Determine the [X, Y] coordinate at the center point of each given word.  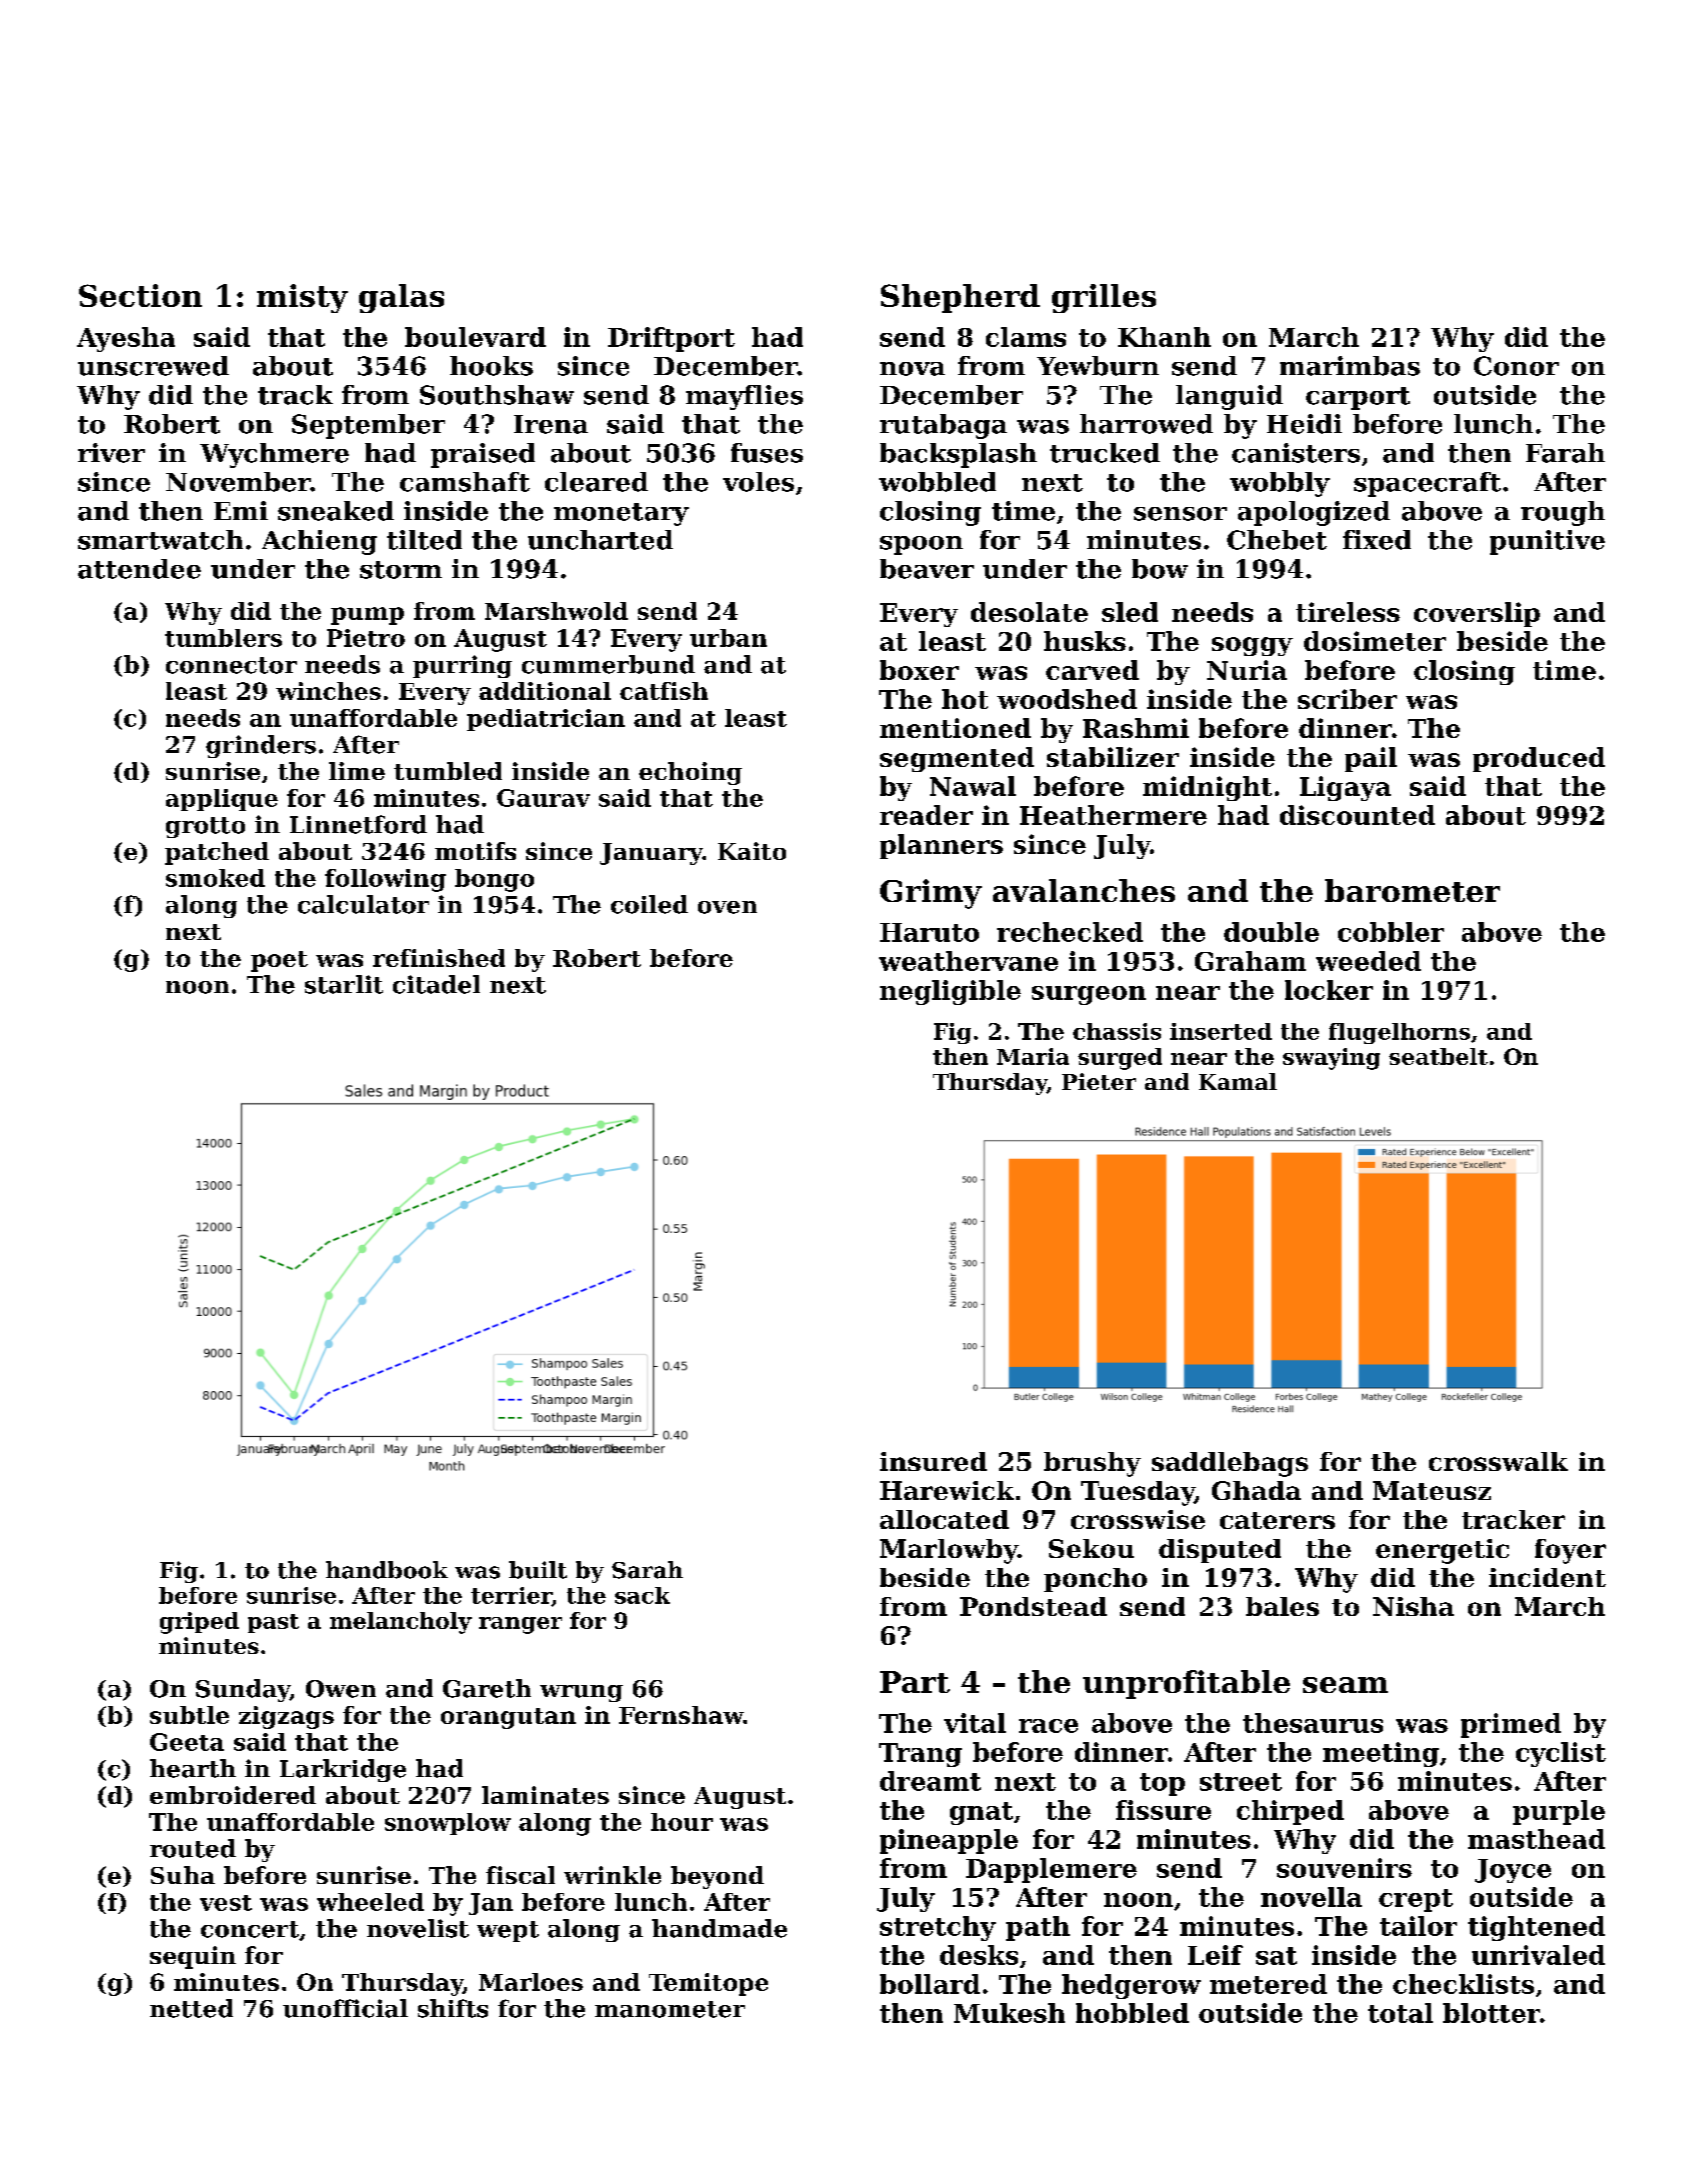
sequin [193, 1957]
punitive [1547, 542]
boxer [919, 670]
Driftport [671, 339]
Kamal [1238, 1081]
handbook [387, 1570]
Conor [1516, 366]
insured [933, 1461]
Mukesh [1009, 2013]
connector [231, 665]
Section [140, 295]
